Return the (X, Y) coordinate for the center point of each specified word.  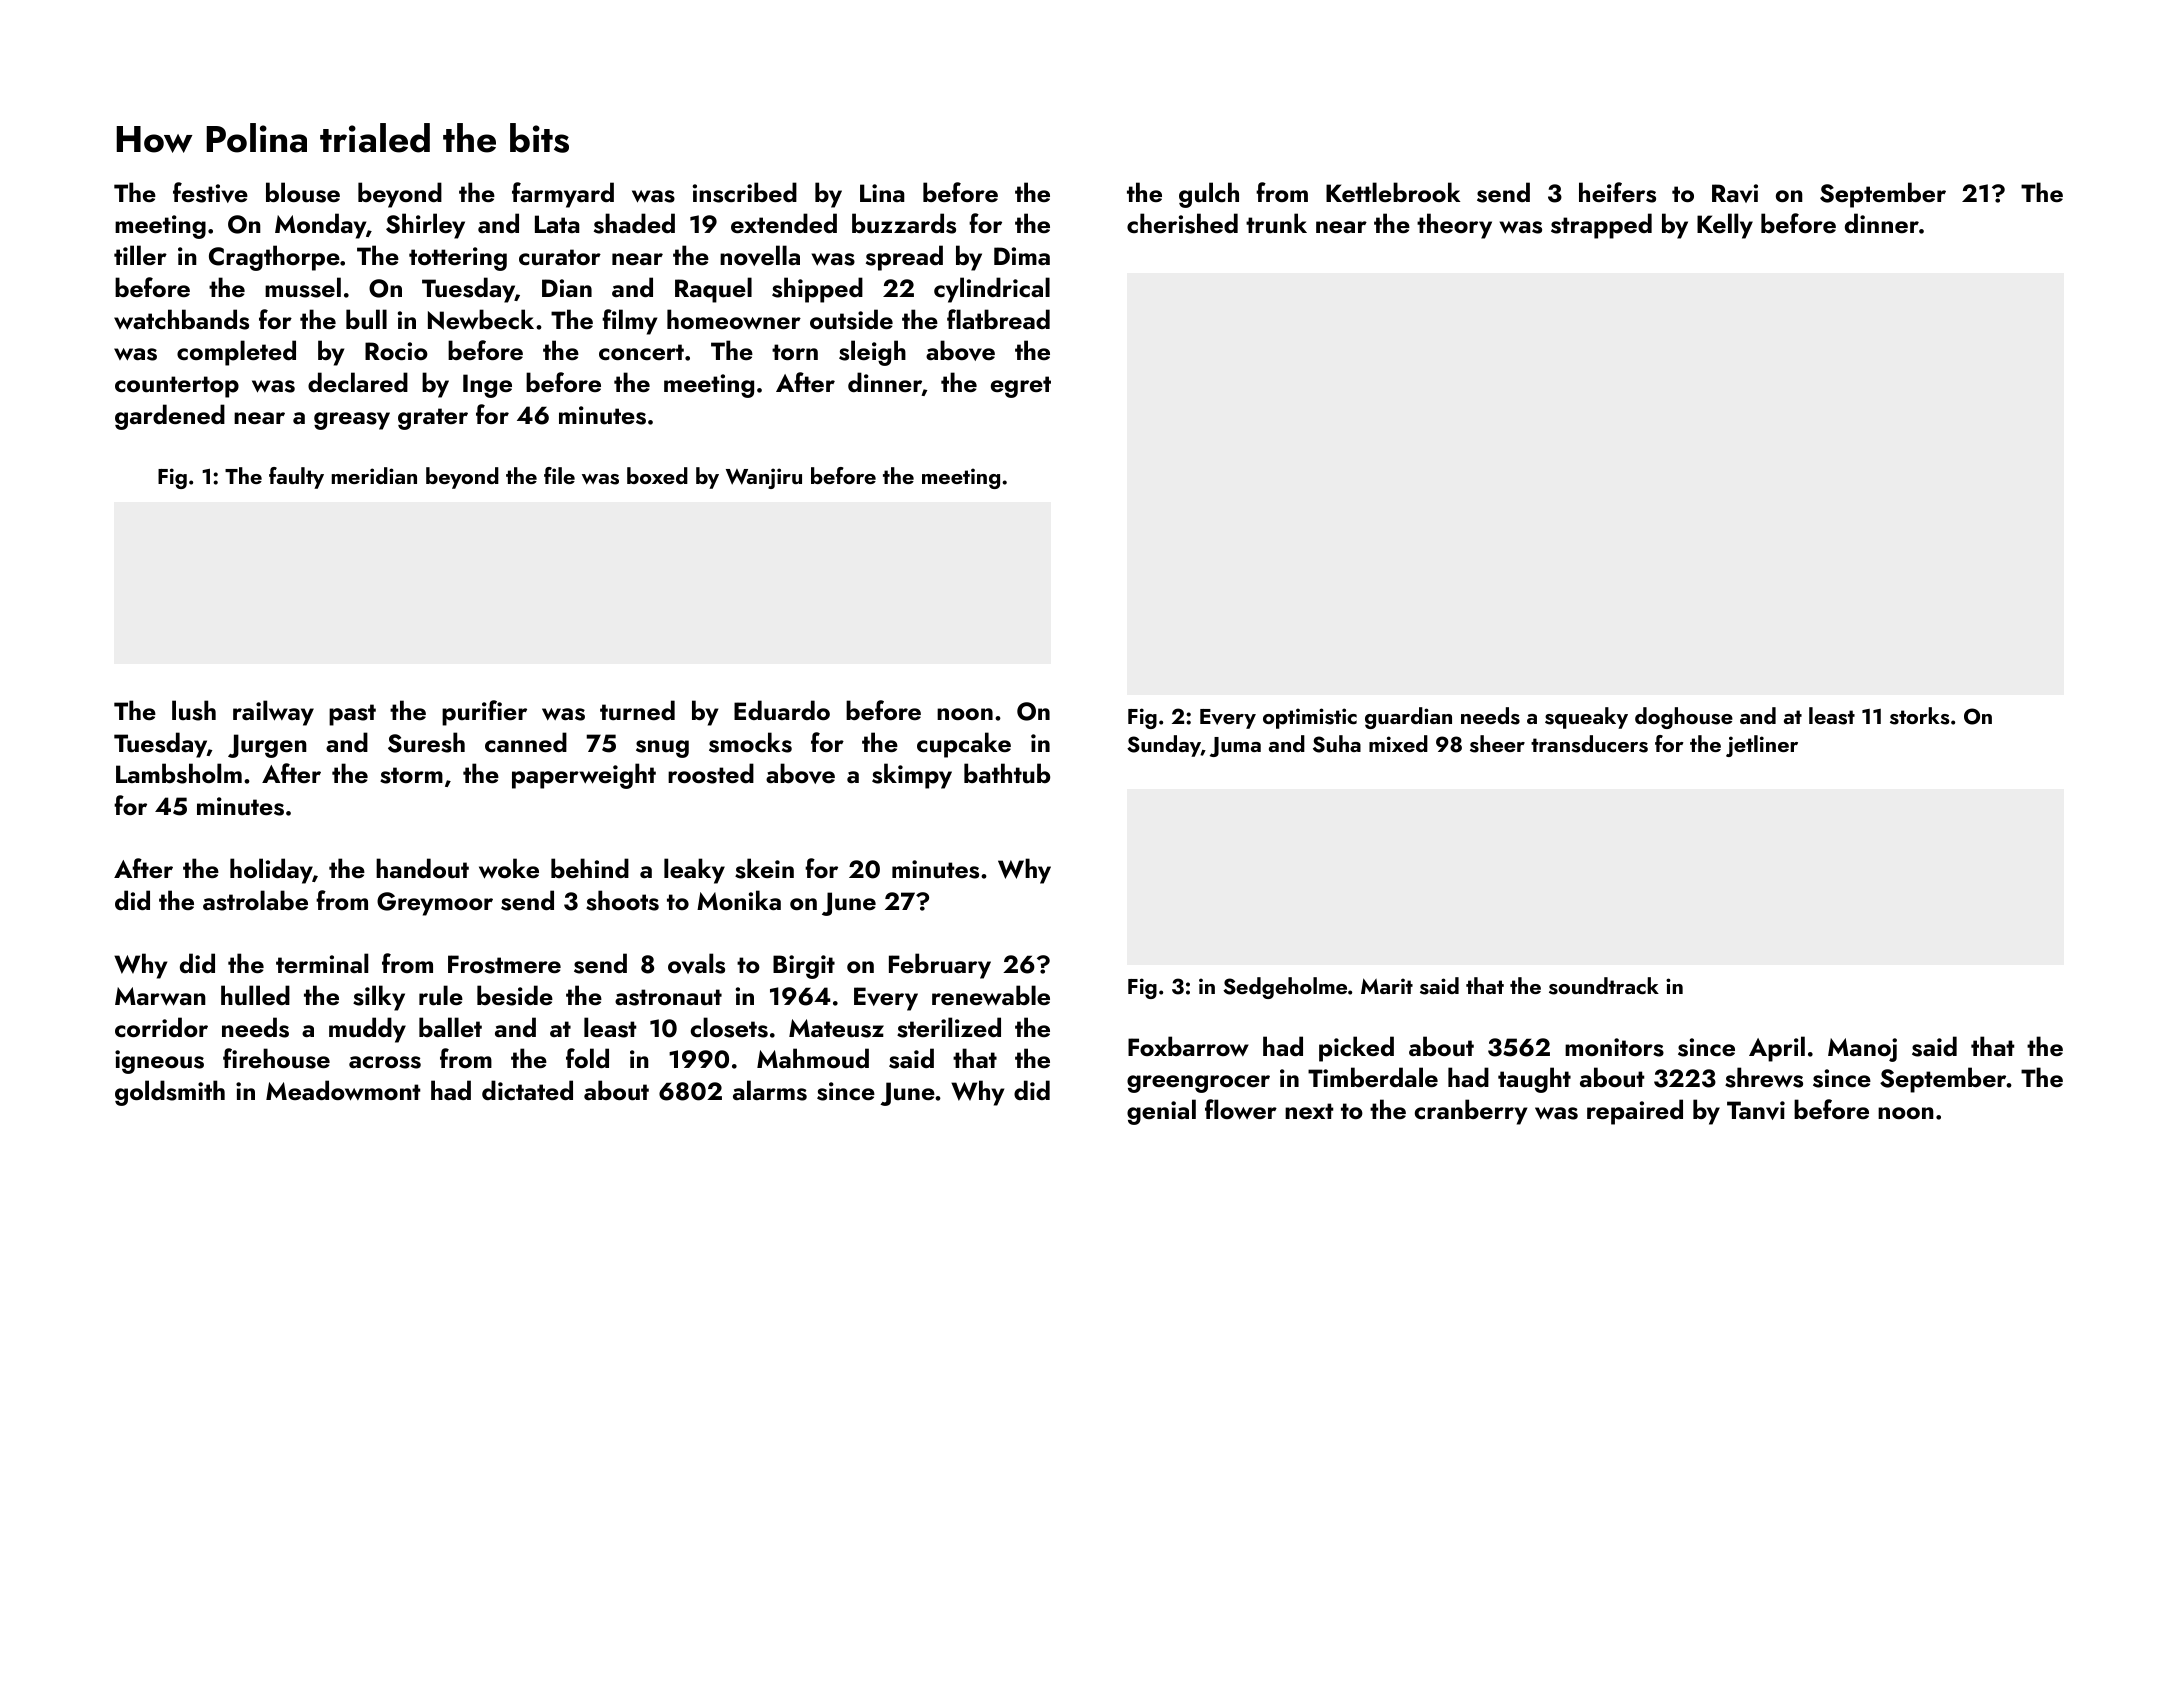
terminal (322, 963)
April (1777, 1049)
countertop (177, 387)
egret (1021, 387)
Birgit (804, 967)
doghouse (1684, 718)
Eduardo (782, 710)
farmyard (563, 195)
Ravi (1735, 193)
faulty (296, 478)
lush (194, 710)
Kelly (1725, 226)
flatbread (998, 319)
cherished (1182, 223)
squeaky (1586, 718)
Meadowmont (343, 1090)
